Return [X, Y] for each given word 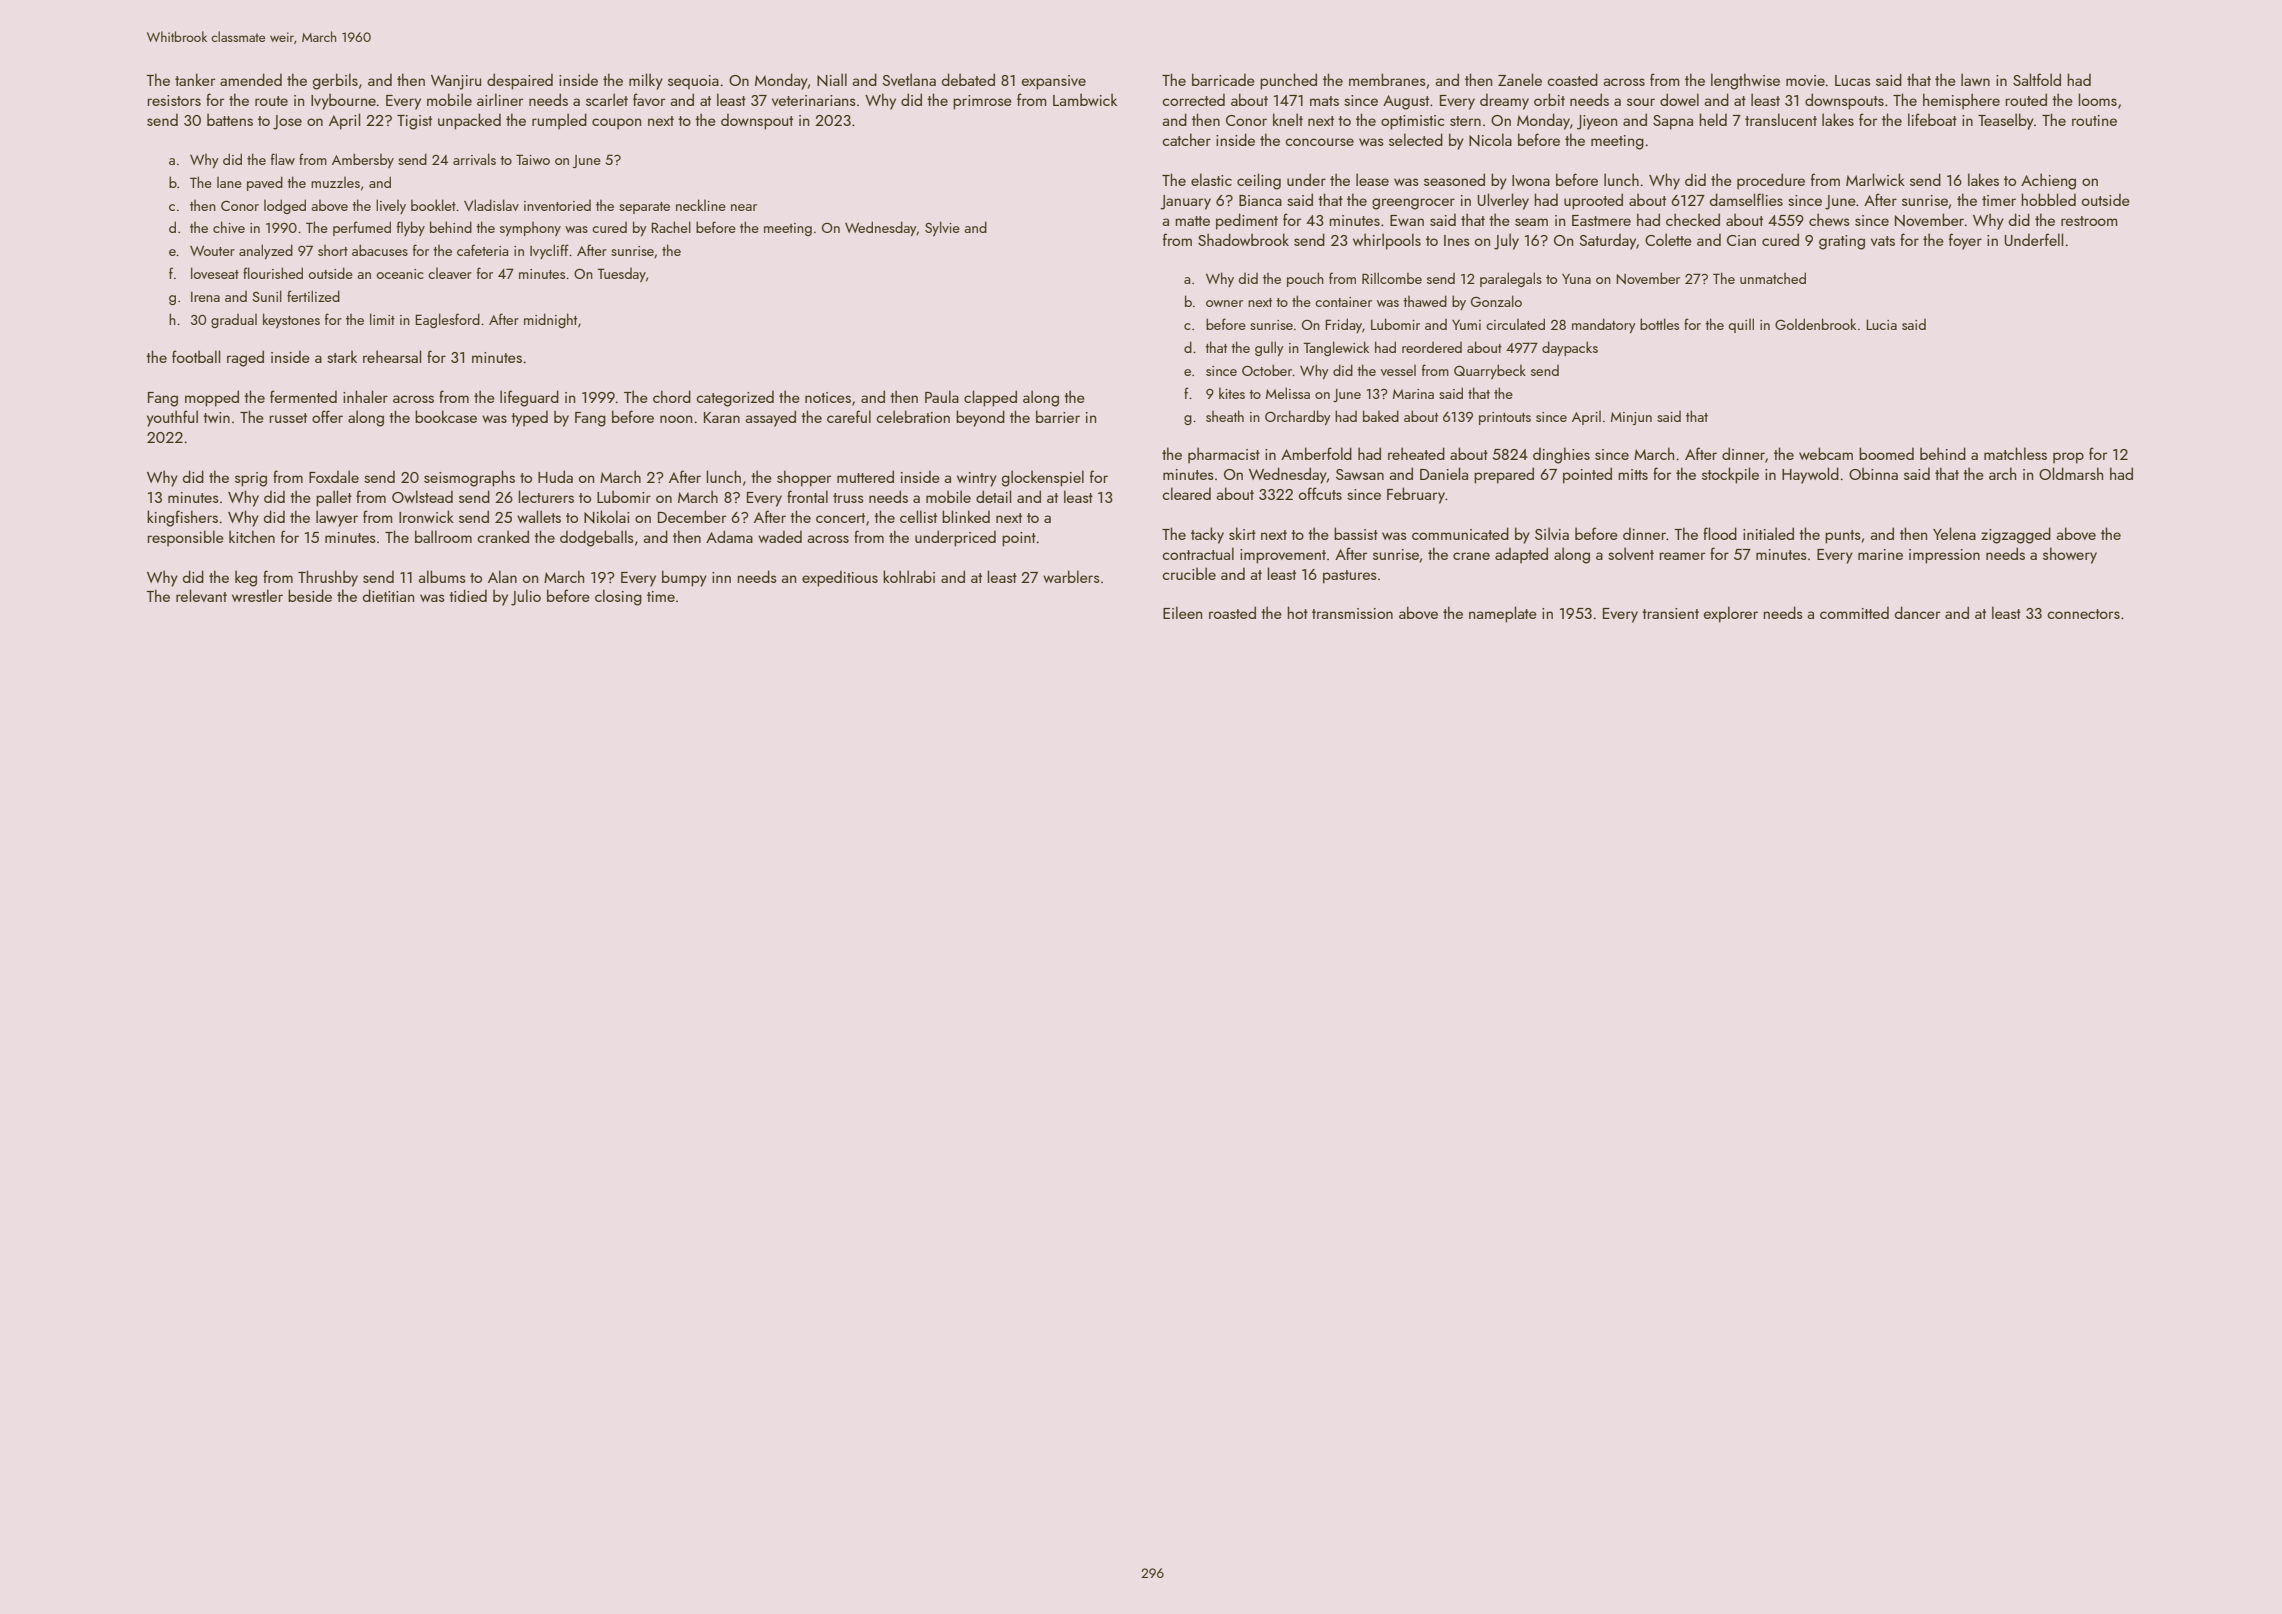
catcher [1186, 139]
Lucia [1881, 325]
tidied [468, 595]
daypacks [1570, 348]
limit [382, 319]
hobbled [2048, 199]
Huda [555, 476]
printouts [1505, 418]
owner [1224, 303]
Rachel [671, 227]
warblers [1071, 576]
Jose [287, 122]
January [1185, 202]
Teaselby [2006, 121]
